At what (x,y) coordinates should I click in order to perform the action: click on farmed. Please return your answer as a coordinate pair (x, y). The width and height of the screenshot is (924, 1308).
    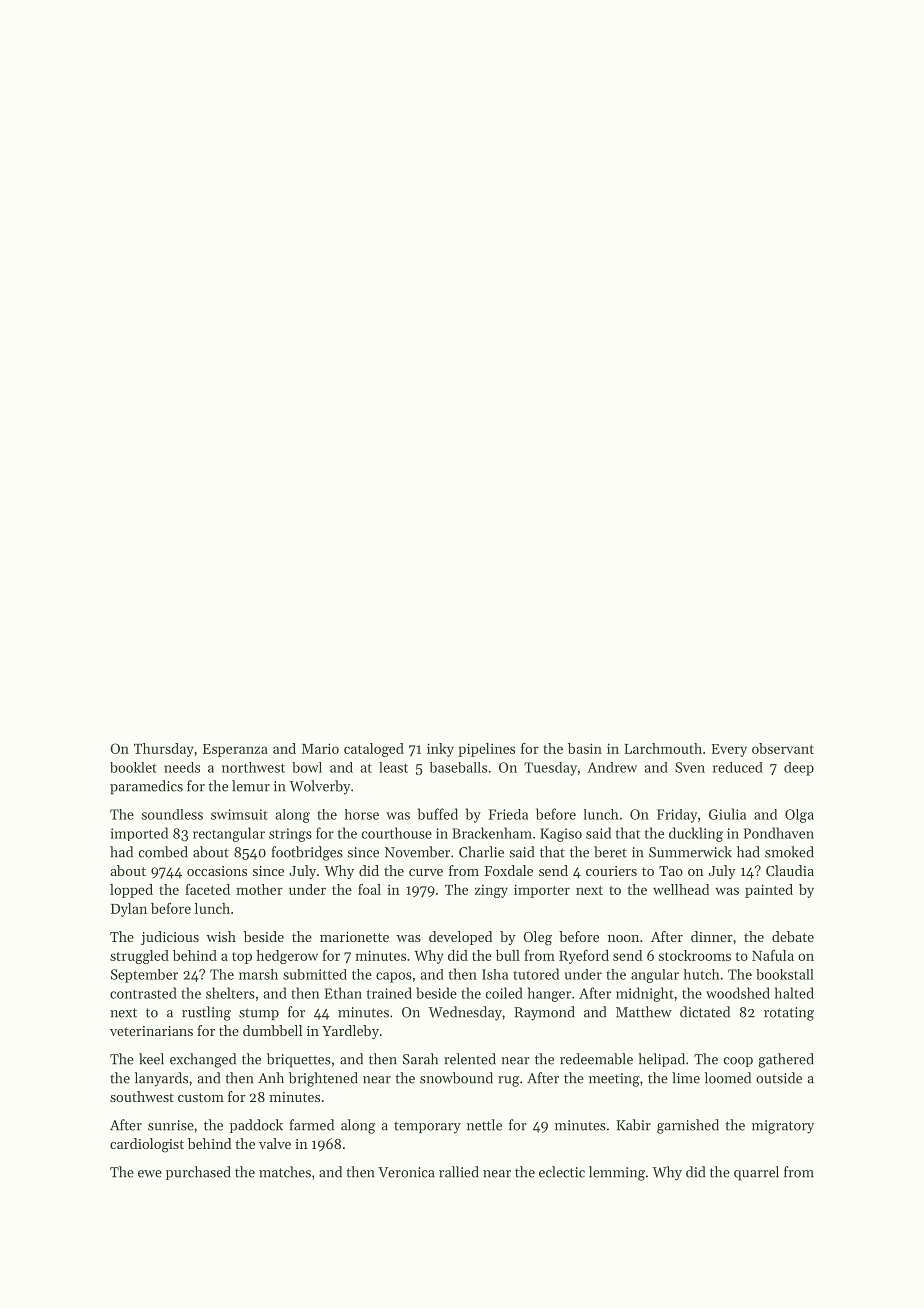
    Looking at the image, I should click on (311, 1125).
